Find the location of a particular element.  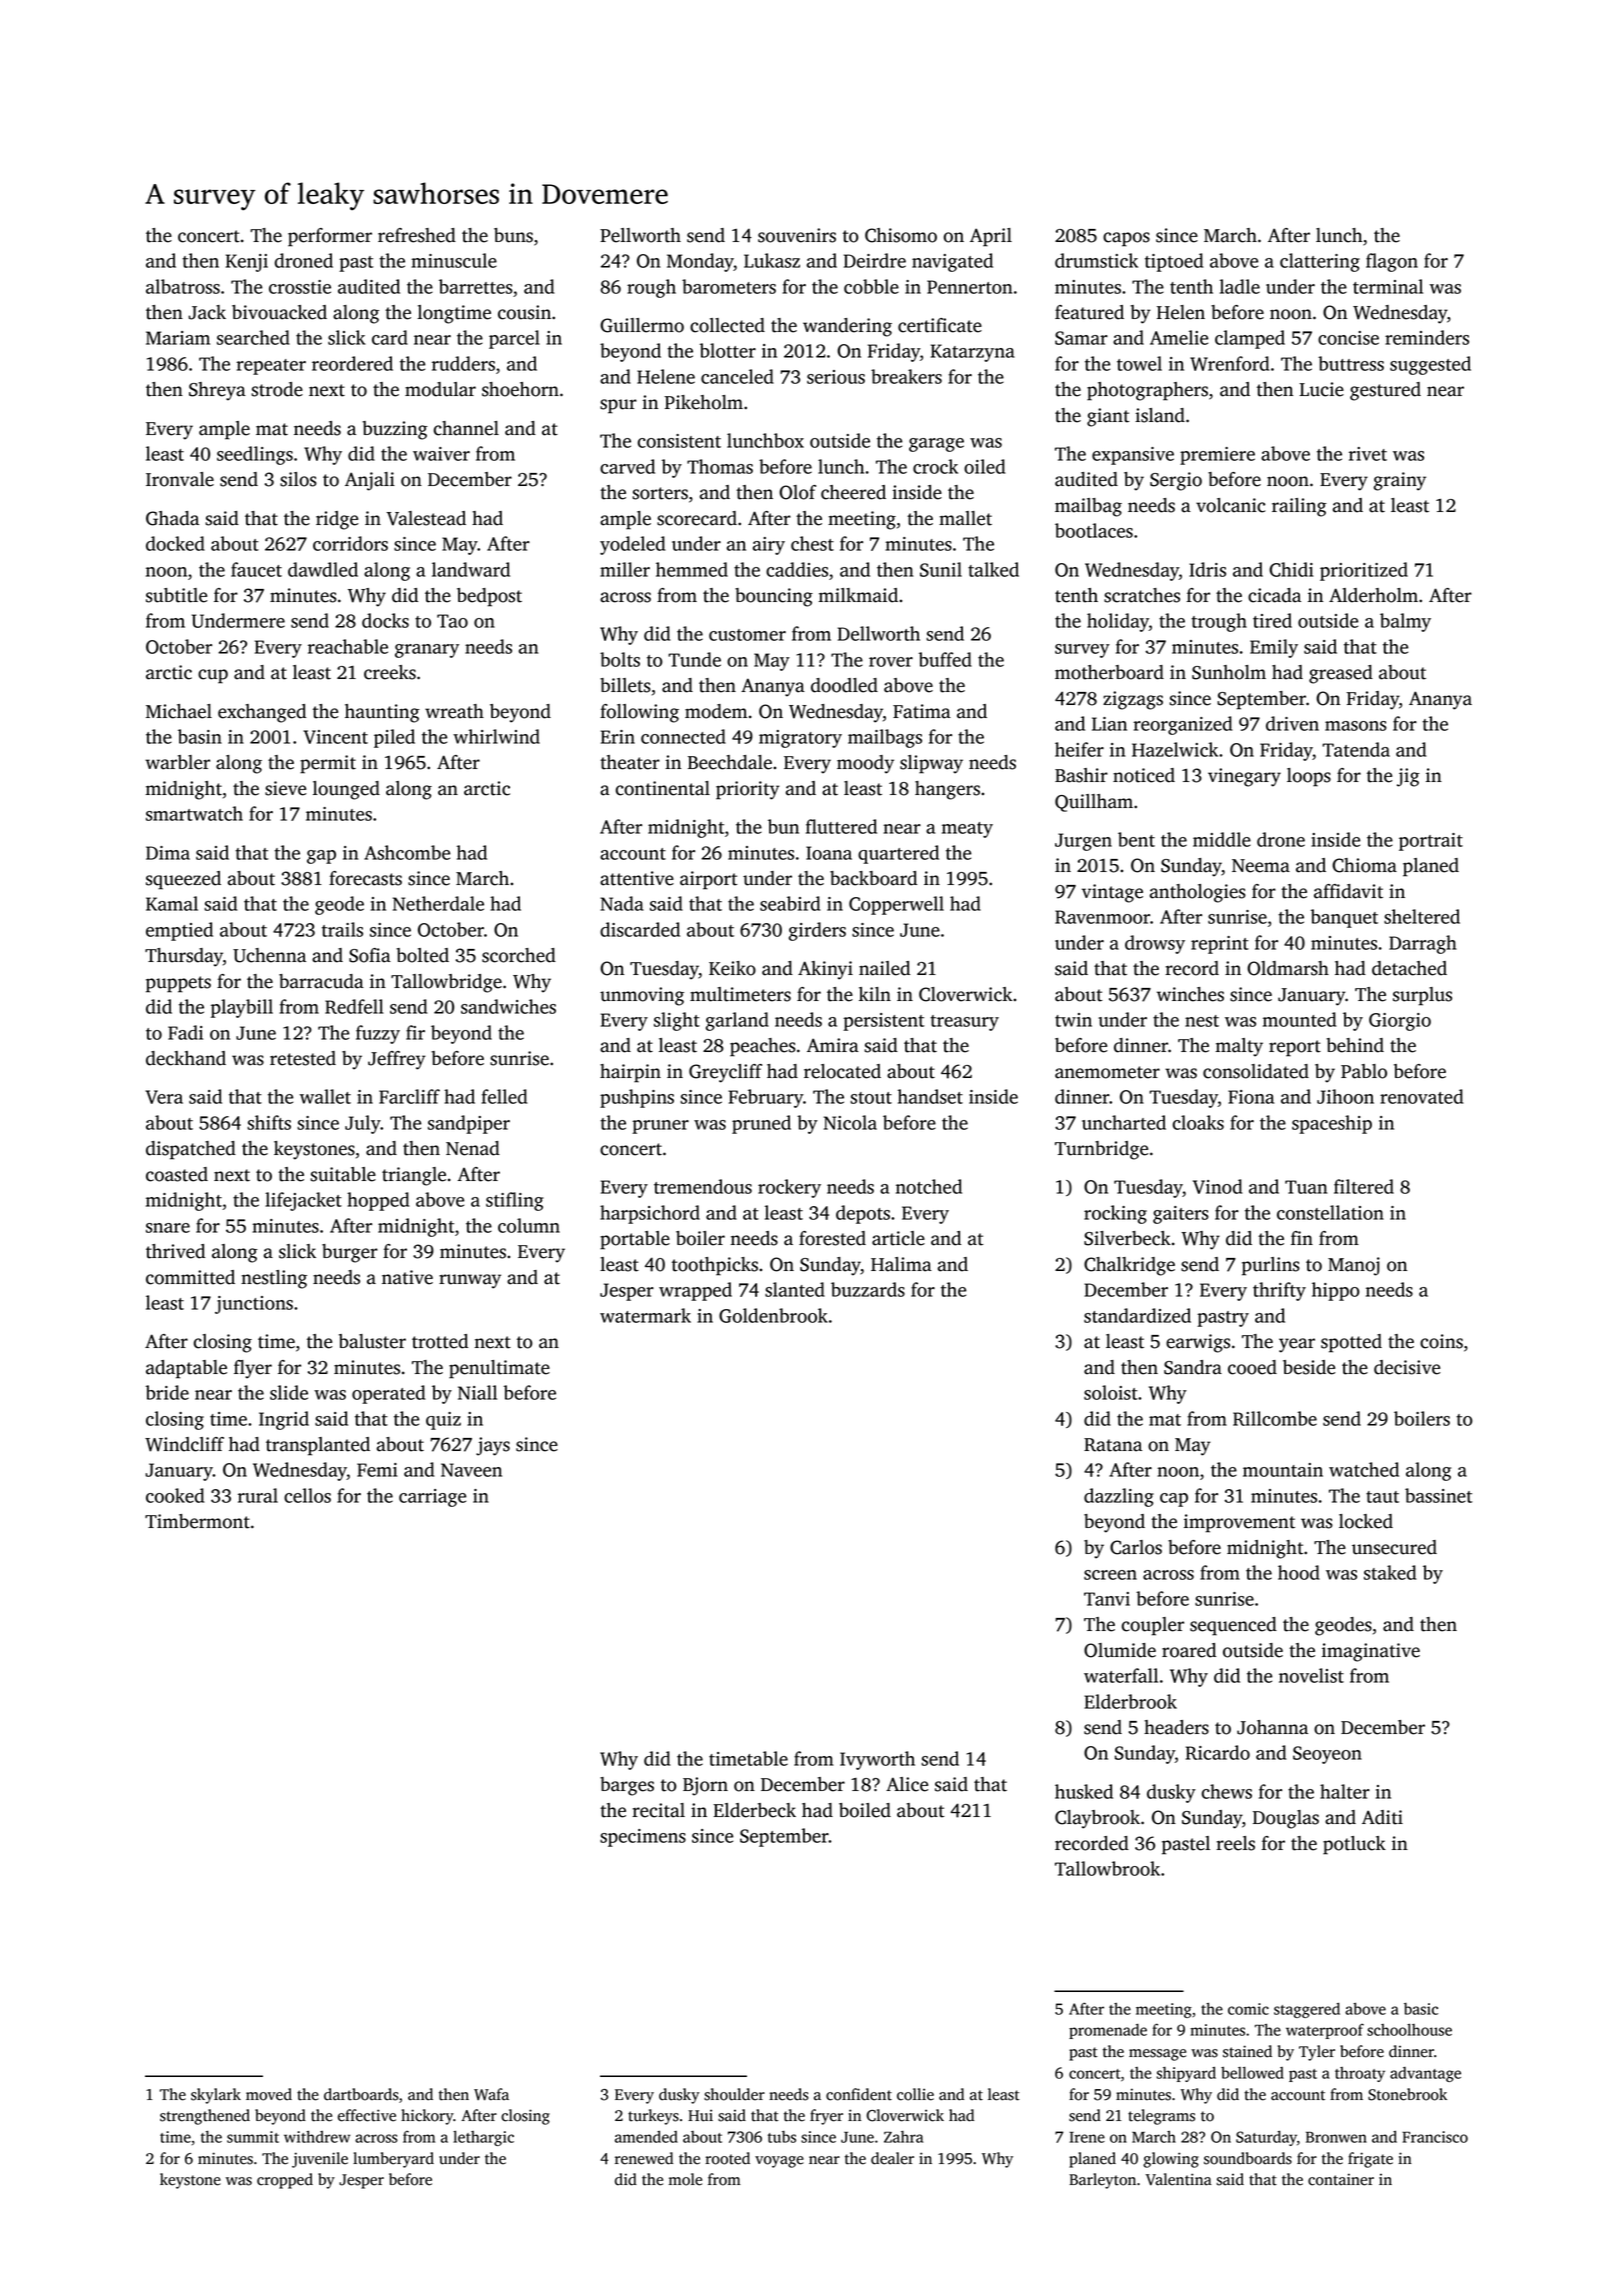

dazzling is located at coordinates (1119, 1497).
